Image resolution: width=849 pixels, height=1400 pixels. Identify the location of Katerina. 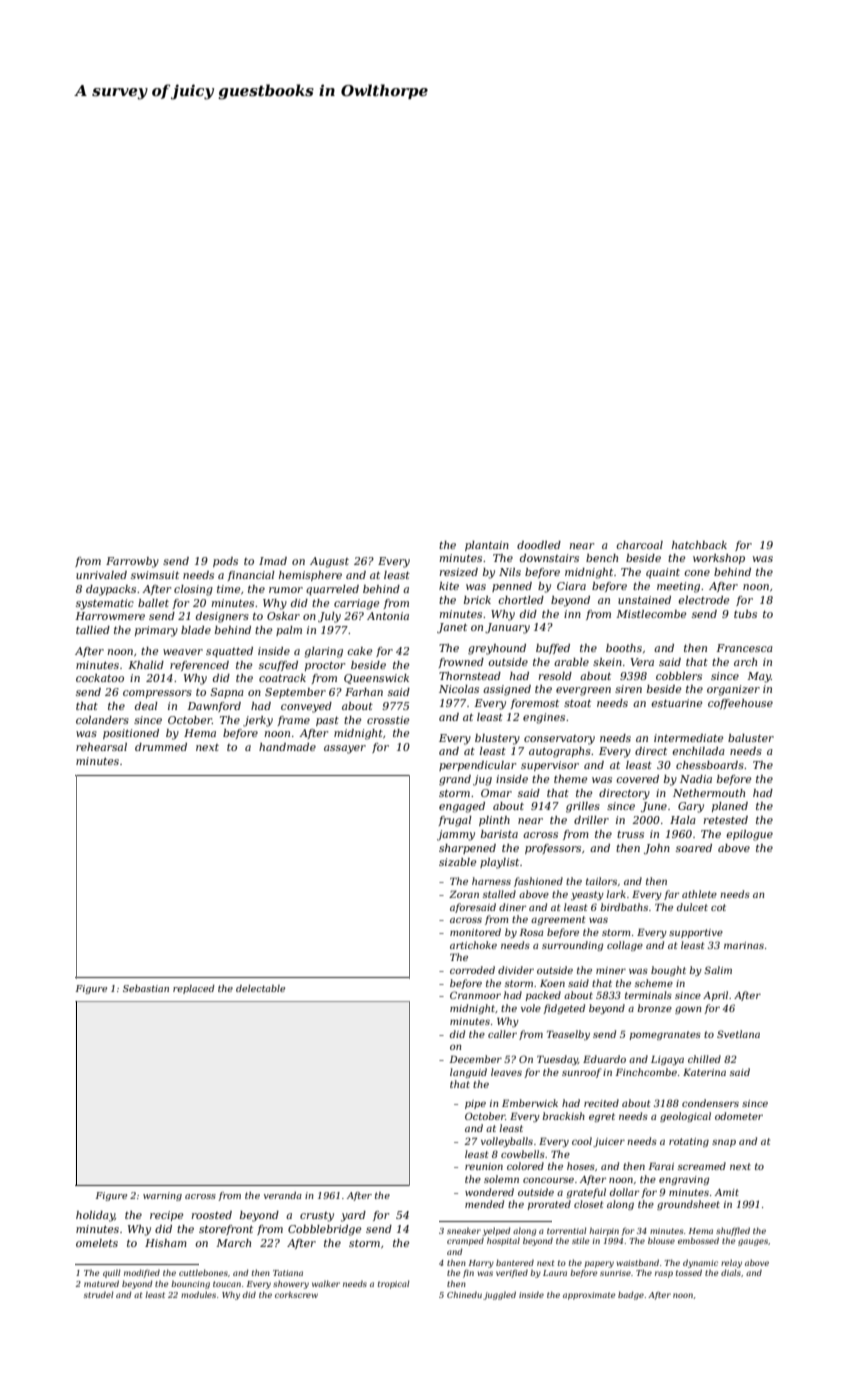
(704, 1072).
